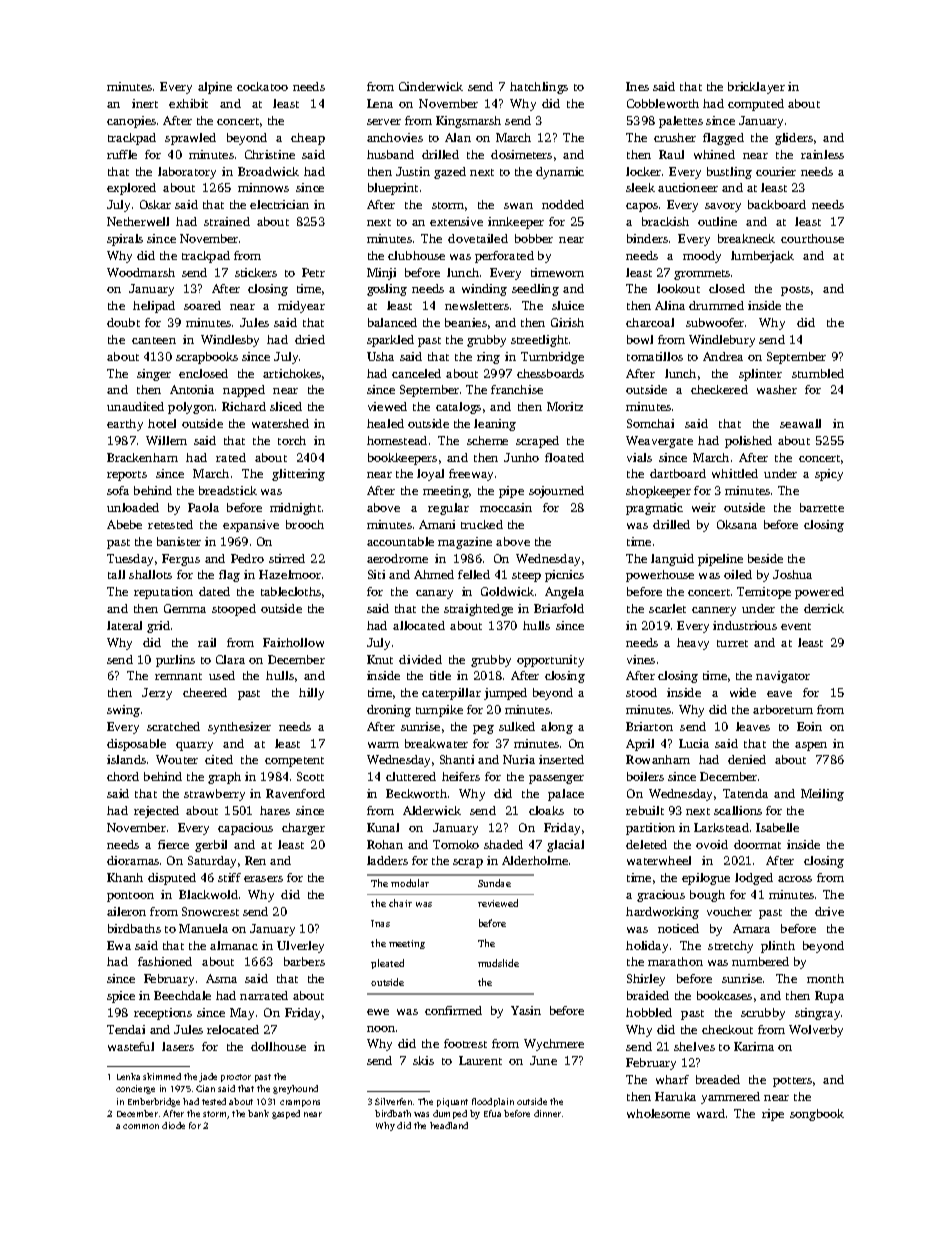  Describe the element at coordinates (565, 406) in the screenshot. I see `Moritz` at that location.
